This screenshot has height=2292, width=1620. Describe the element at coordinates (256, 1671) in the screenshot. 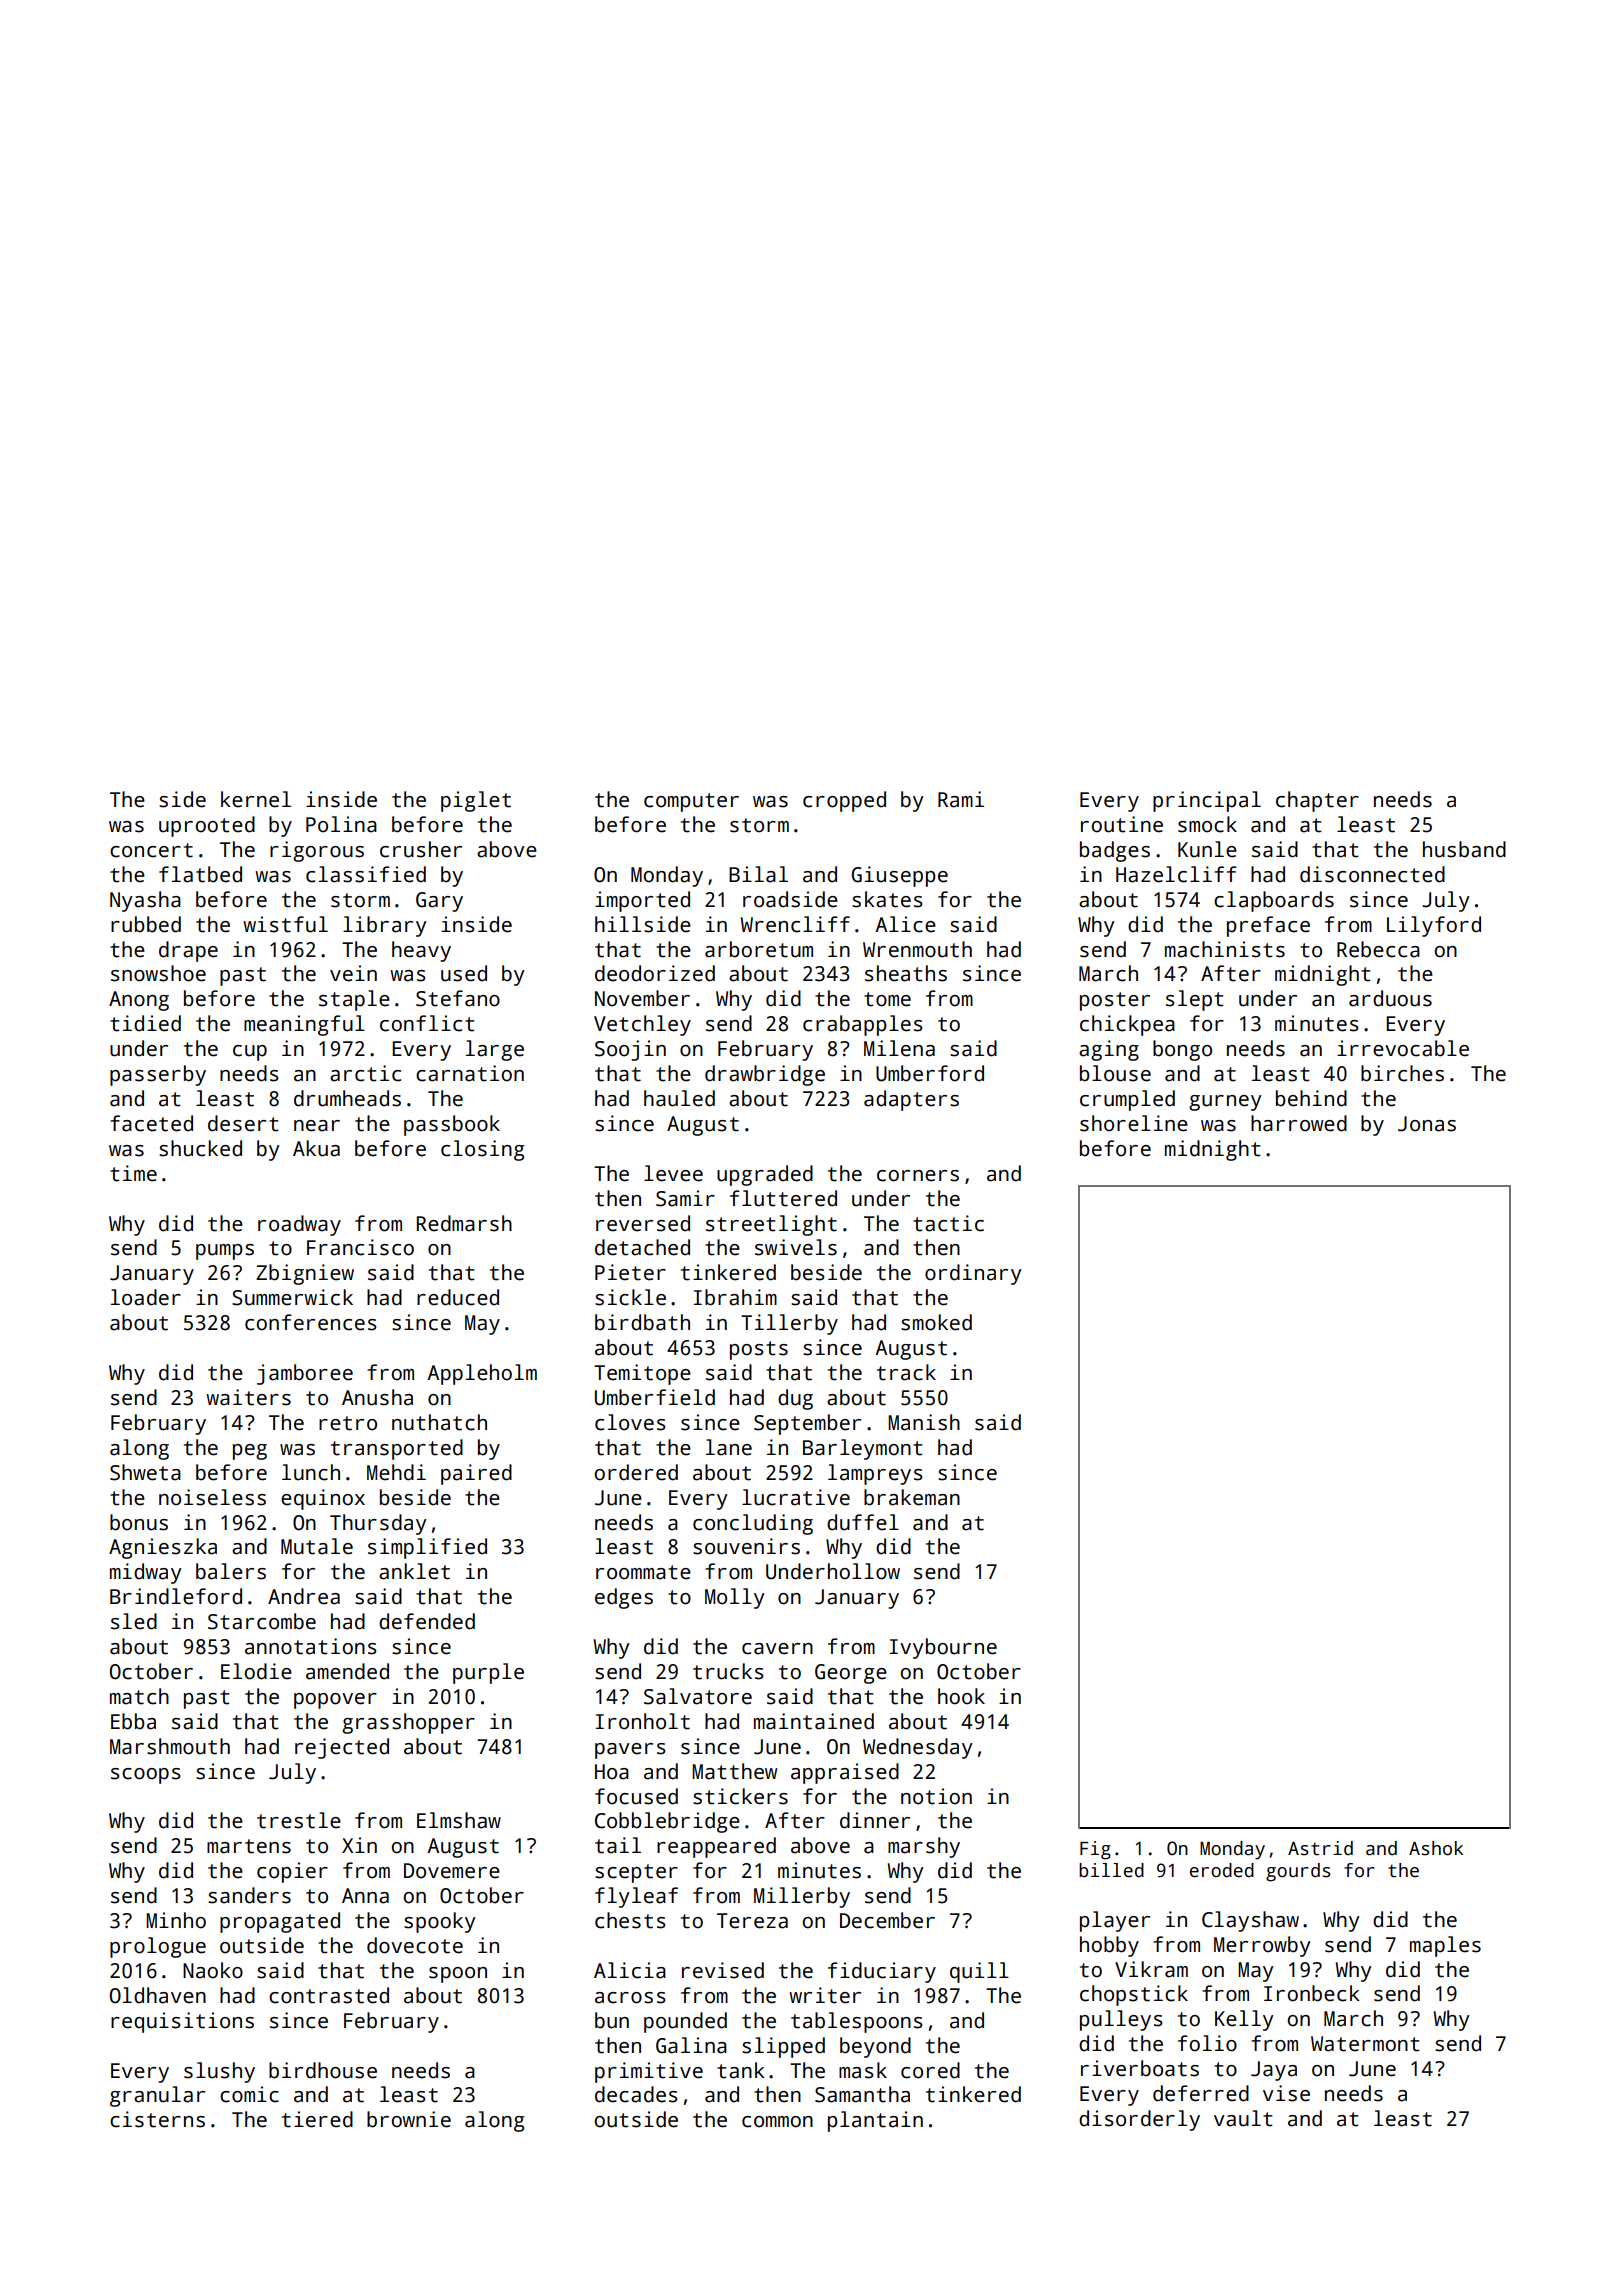

I see `Elodie` at that location.
